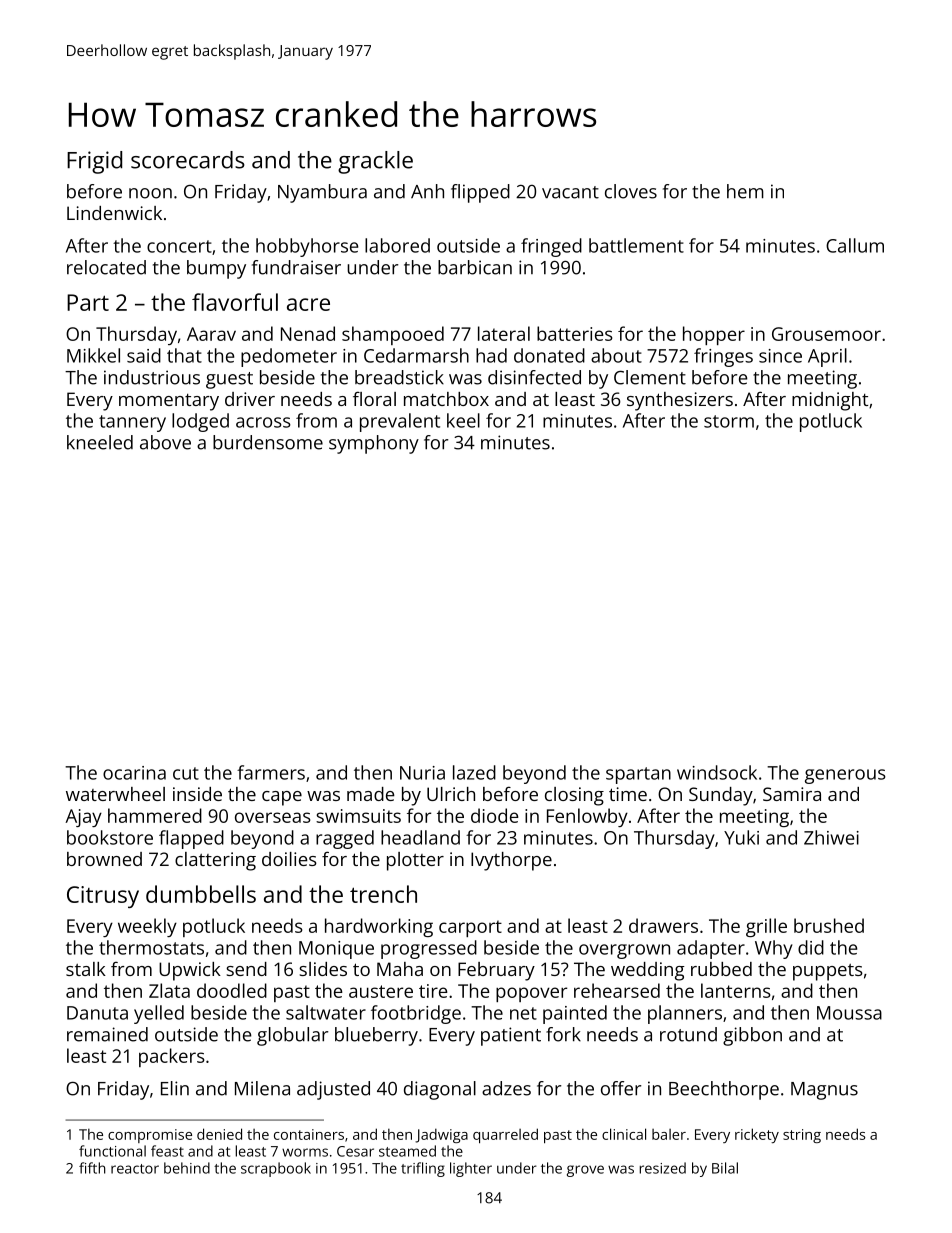 The width and height of the document is (952, 1233). I want to click on across, so click(263, 422).
